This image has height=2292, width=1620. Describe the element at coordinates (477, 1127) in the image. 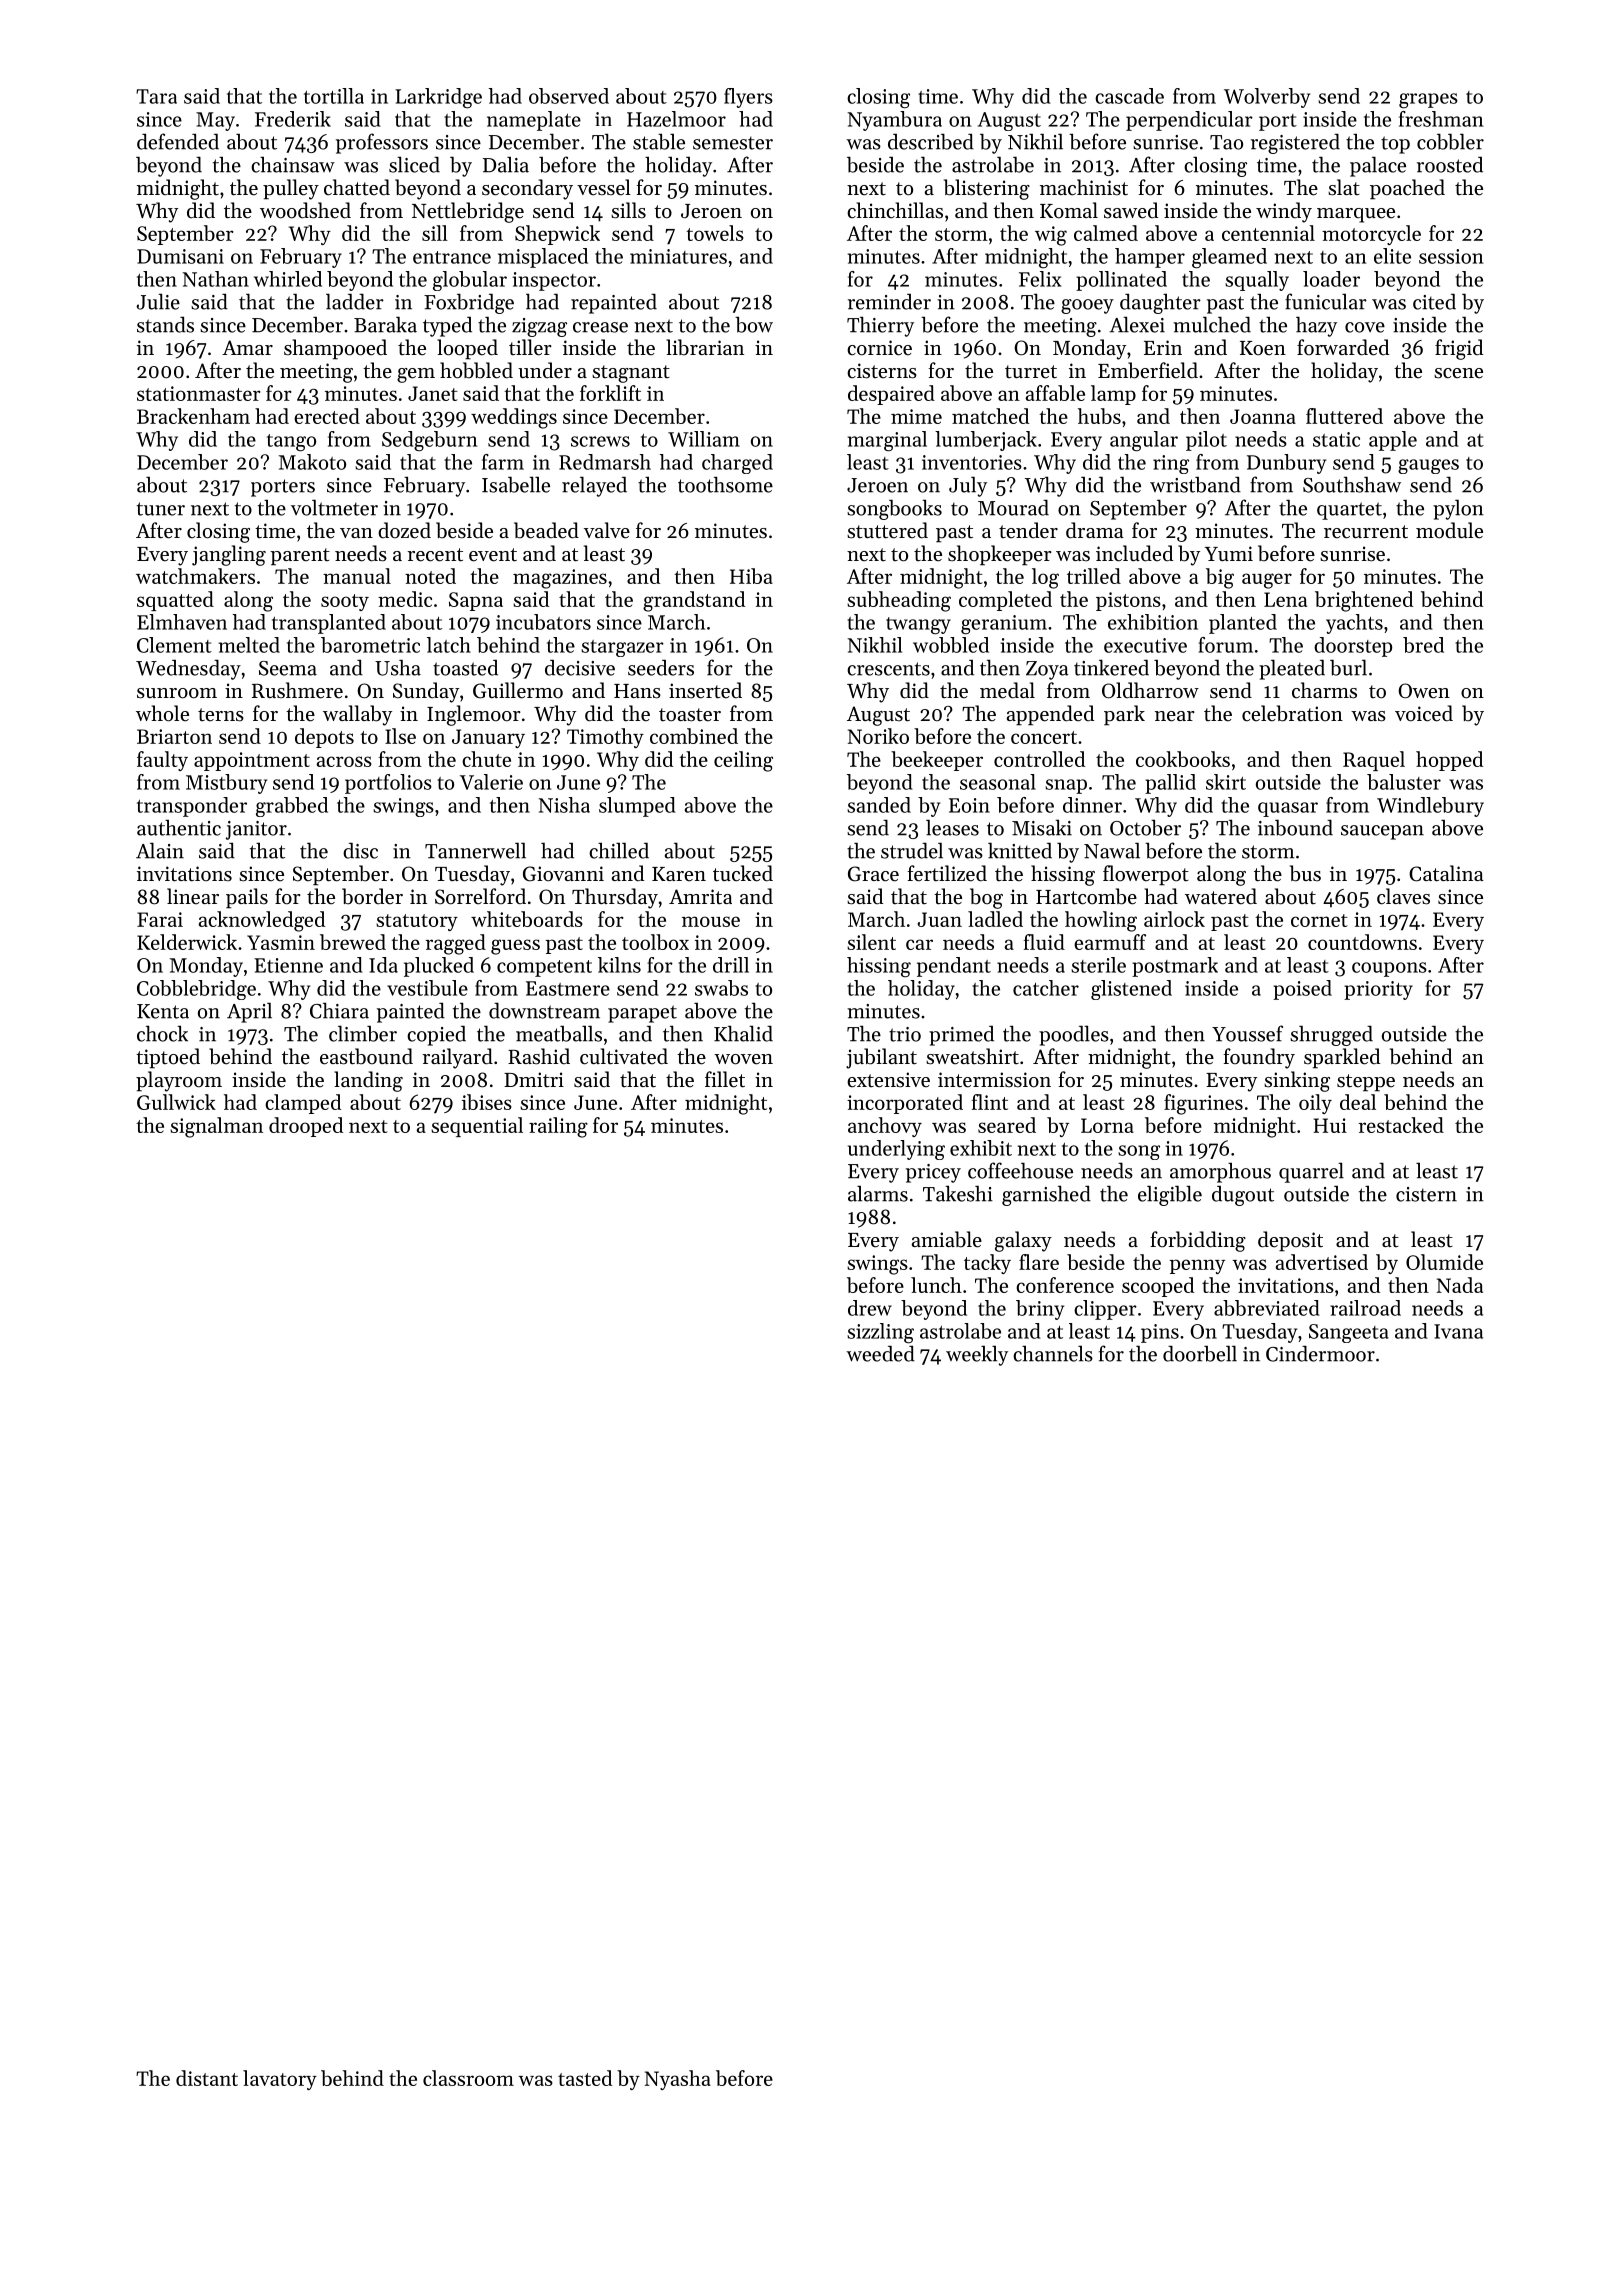

I see `sequential` at that location.
